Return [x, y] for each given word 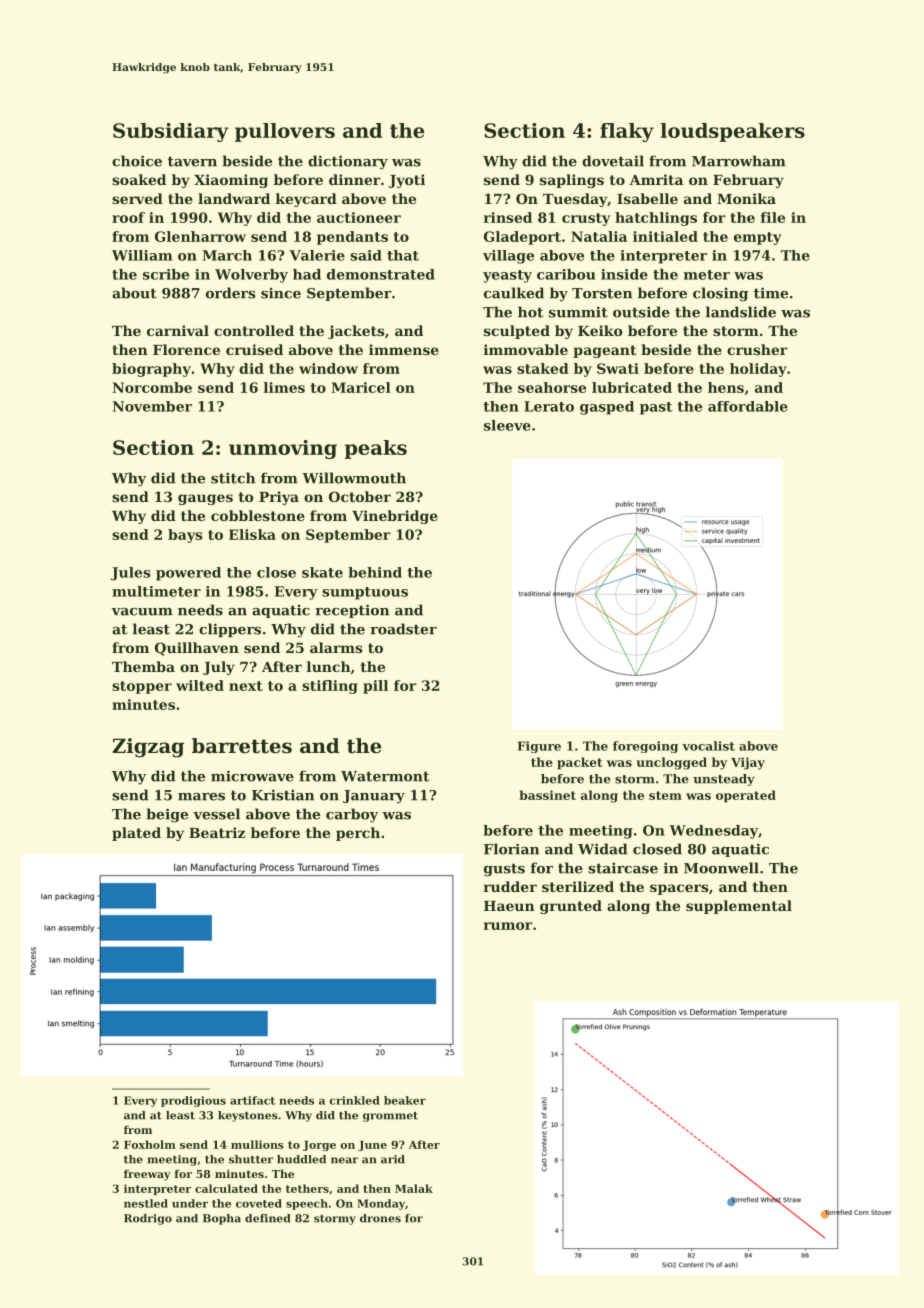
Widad [603, 849]
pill [375, 687]
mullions [257, 1144]
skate [322, 572]
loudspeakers [732, 132]
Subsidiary [170, 132]
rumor [508, 926]
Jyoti [406, 181]
